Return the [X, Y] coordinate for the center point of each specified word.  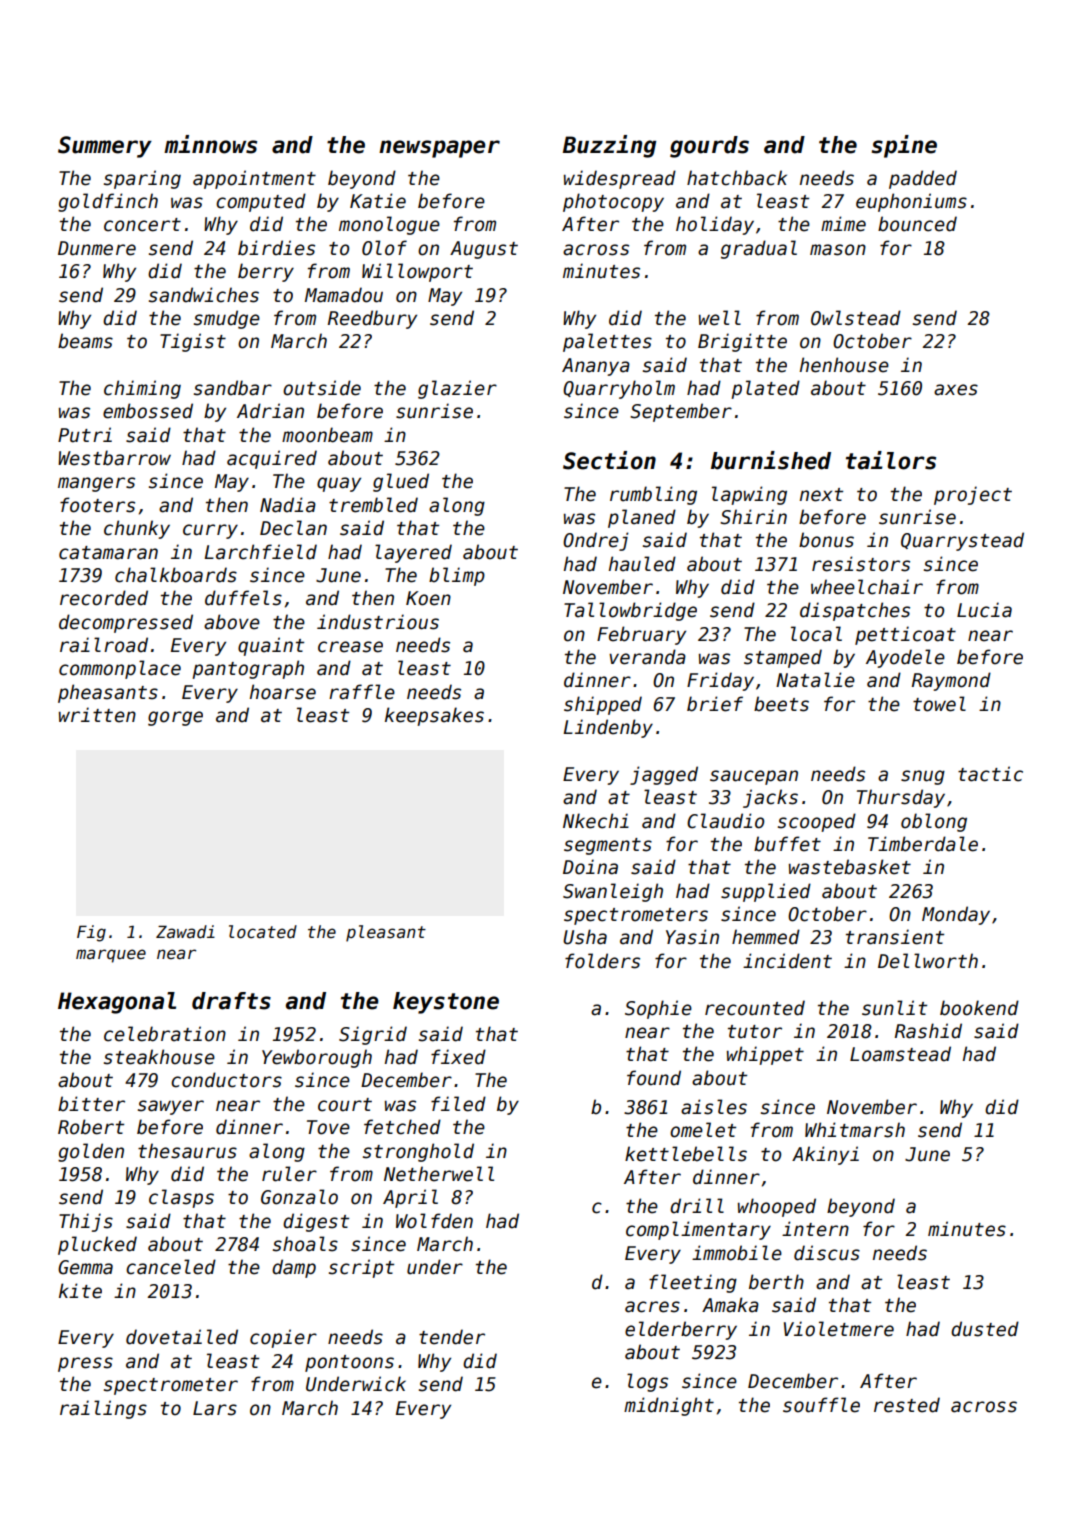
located [263, 932]
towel [939, 704]
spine [904, 146]
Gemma [85, 1267]
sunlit [894, 1008]
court [345, 1105]
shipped [603, 705]
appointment [254, 179]
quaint [271, 646]
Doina [590, 867]
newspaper [439, 149]
